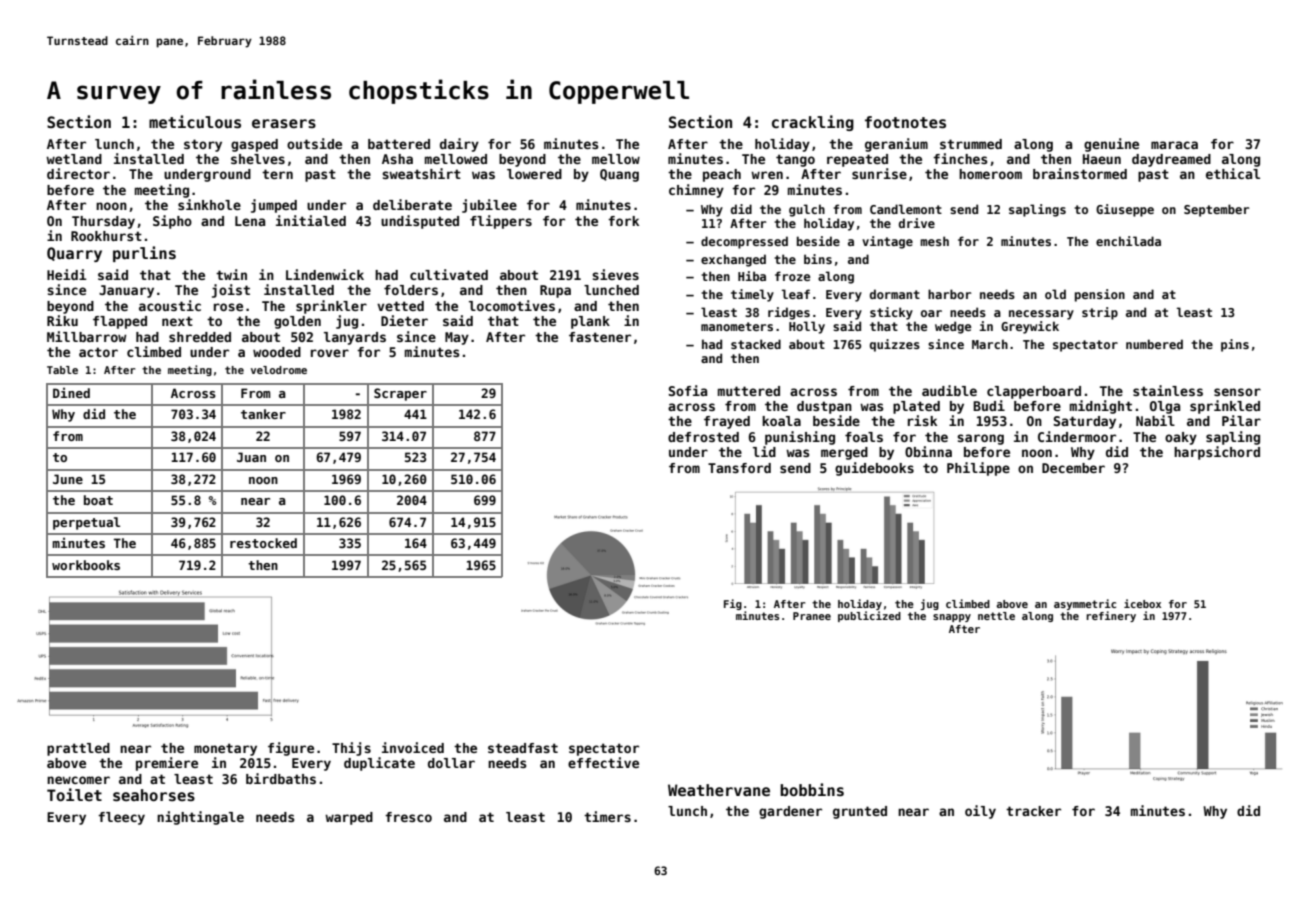  I want to click on footnotes, so click(905, 122).
